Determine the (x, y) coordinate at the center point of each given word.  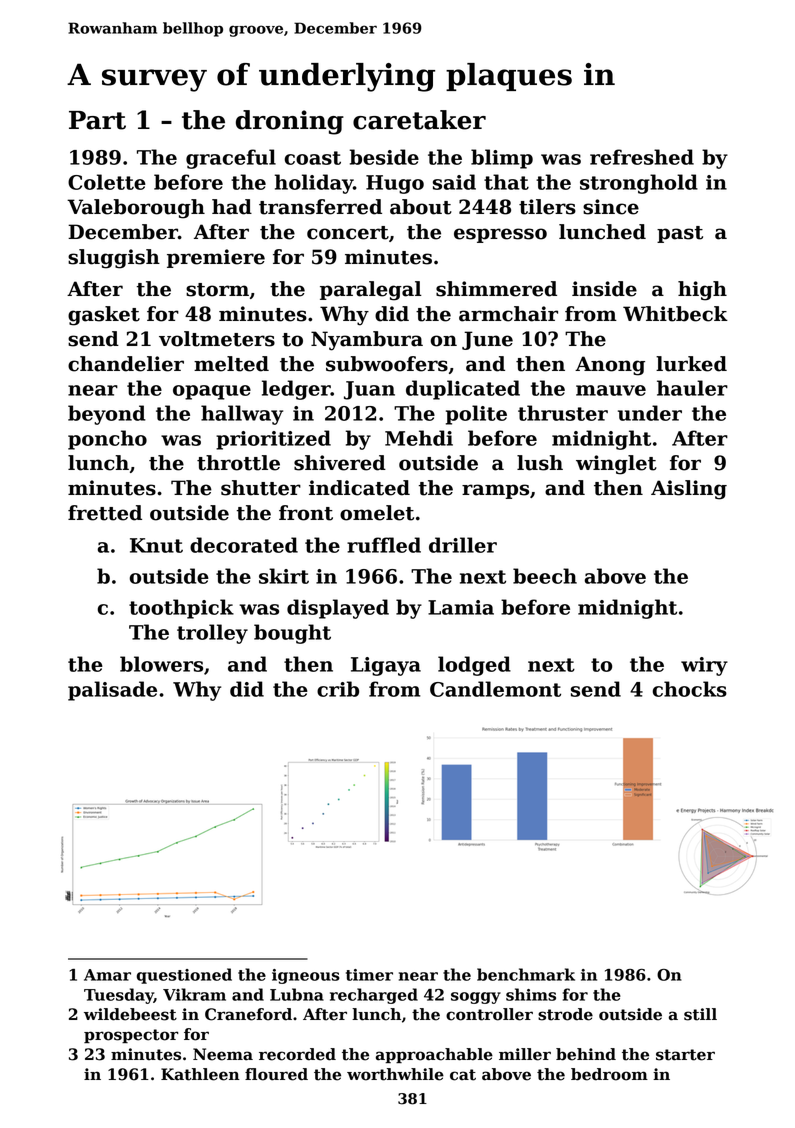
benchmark (526, 974)
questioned (184, 976)
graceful (231, 159)
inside (604, 289)
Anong (610, 366)
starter (685, 1055)
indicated (359, 488)
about (421, 207)
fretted (105, 513)
